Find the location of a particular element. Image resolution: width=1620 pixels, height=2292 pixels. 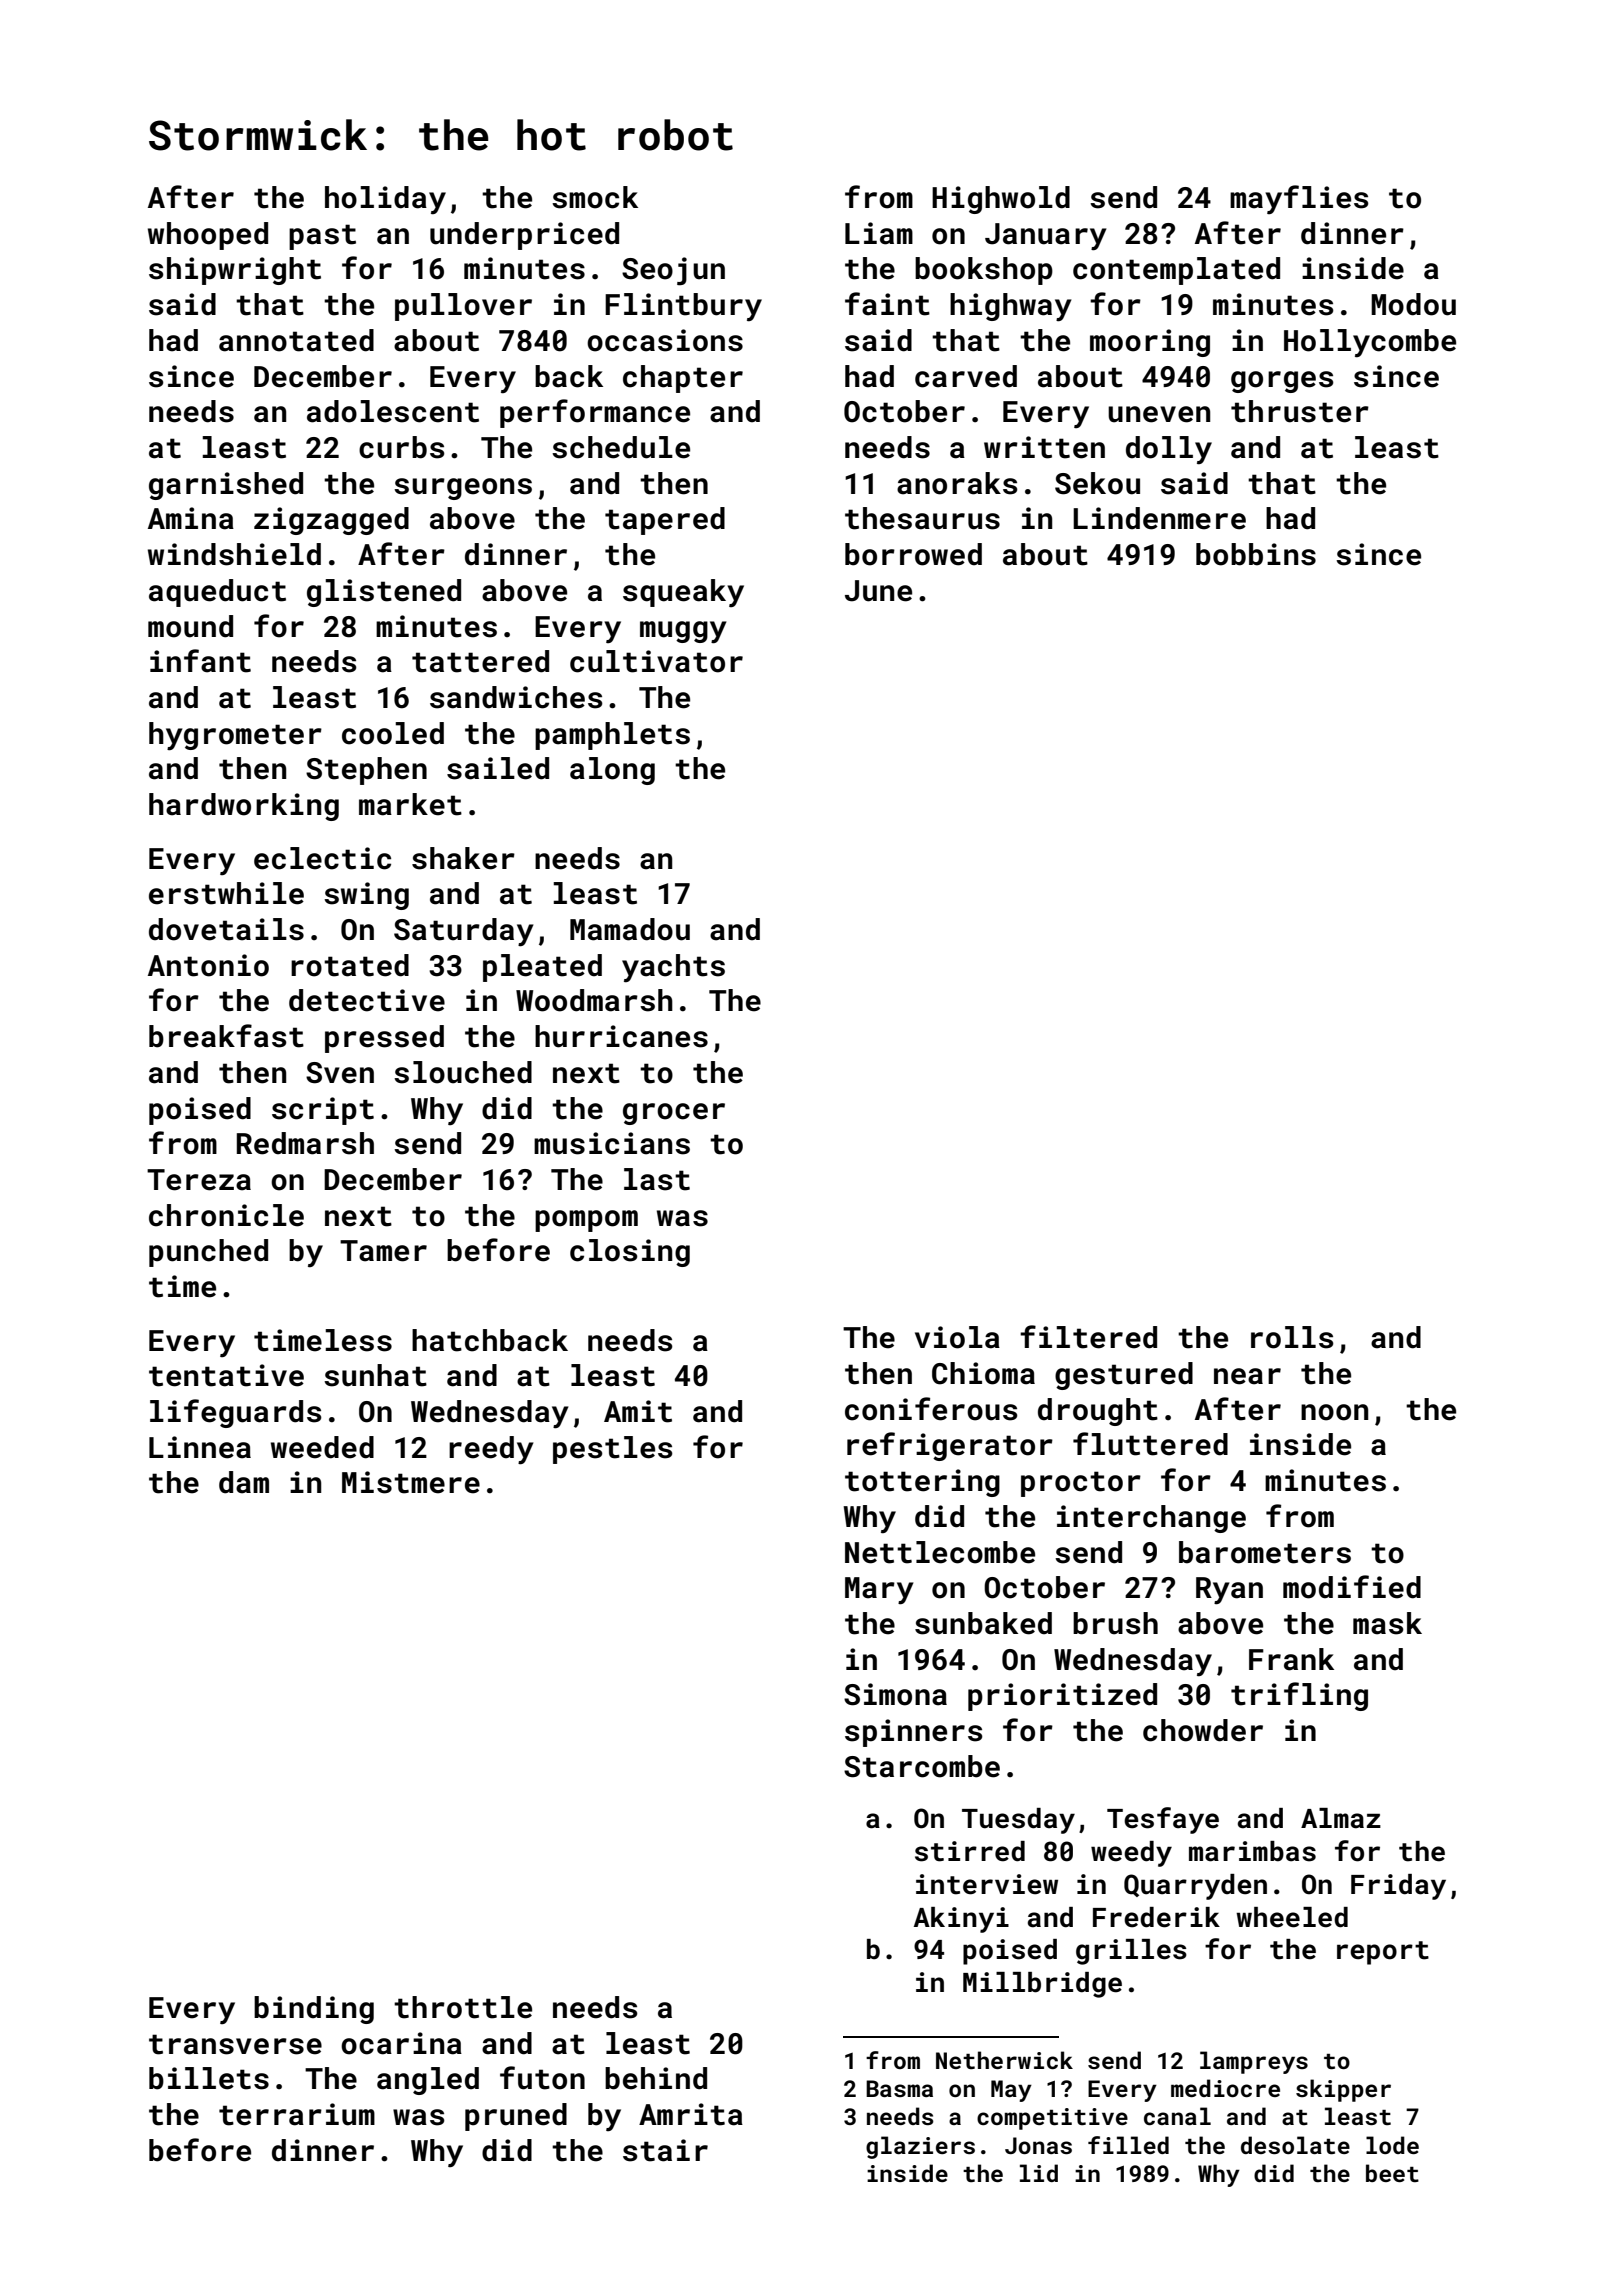

shipwright is located at coordinates (235, 271).
